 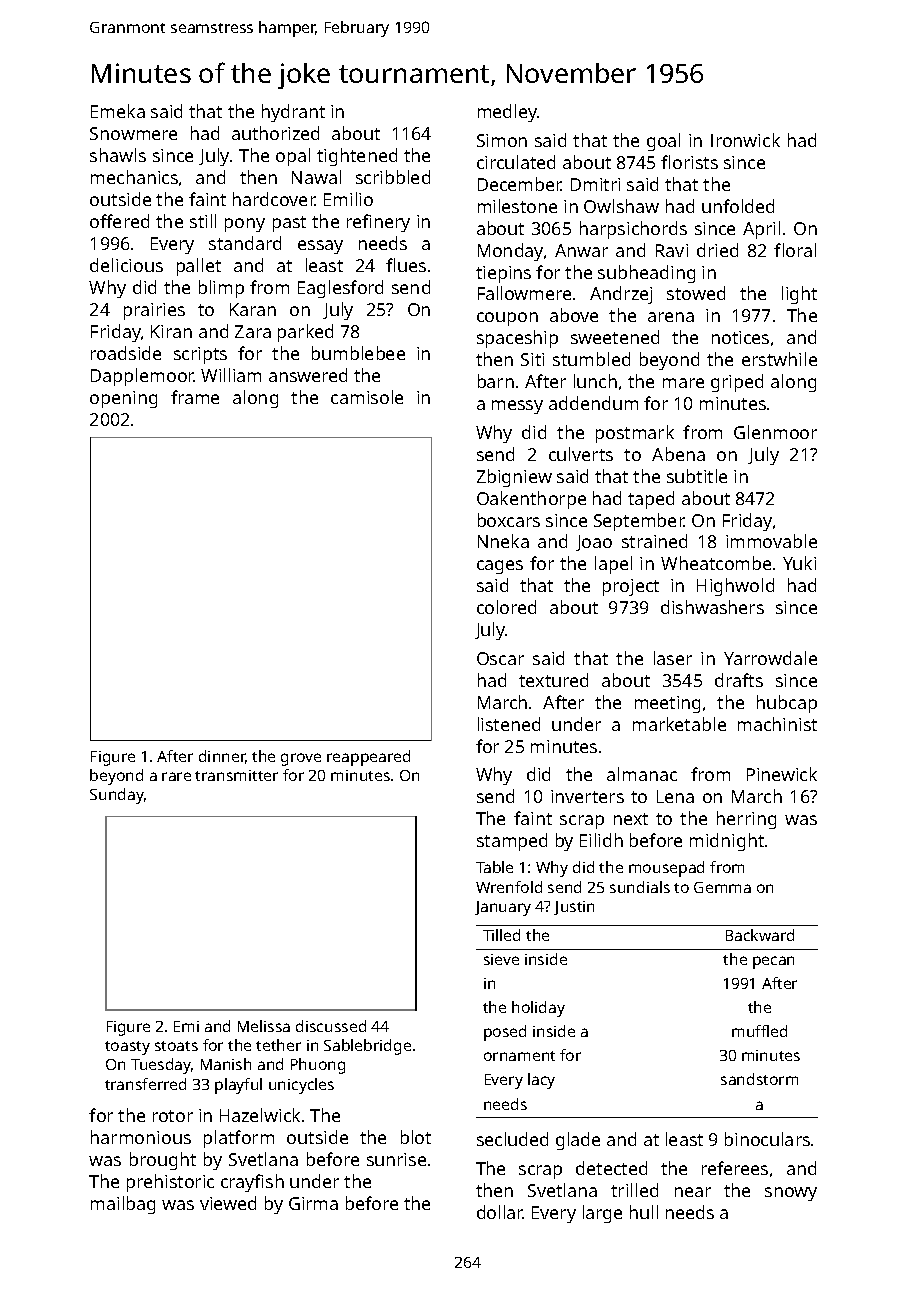 What do you see at coordinates (173, 1116) in the document?
I see `rotor` at bounding box center [173, 1116].
